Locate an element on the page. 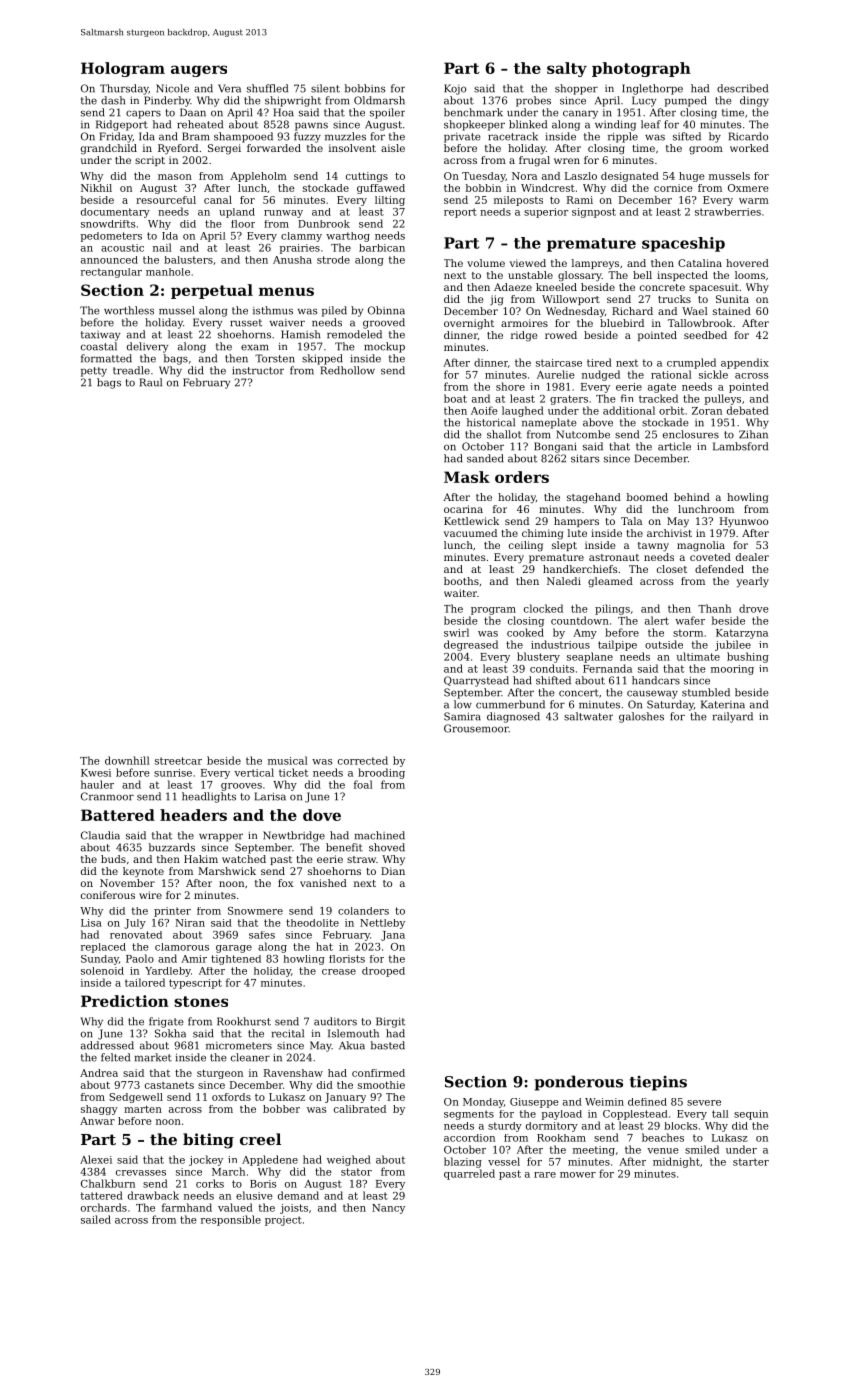 The width and height of the image is (849, 1400). report is located at coordinates (460, 213).
